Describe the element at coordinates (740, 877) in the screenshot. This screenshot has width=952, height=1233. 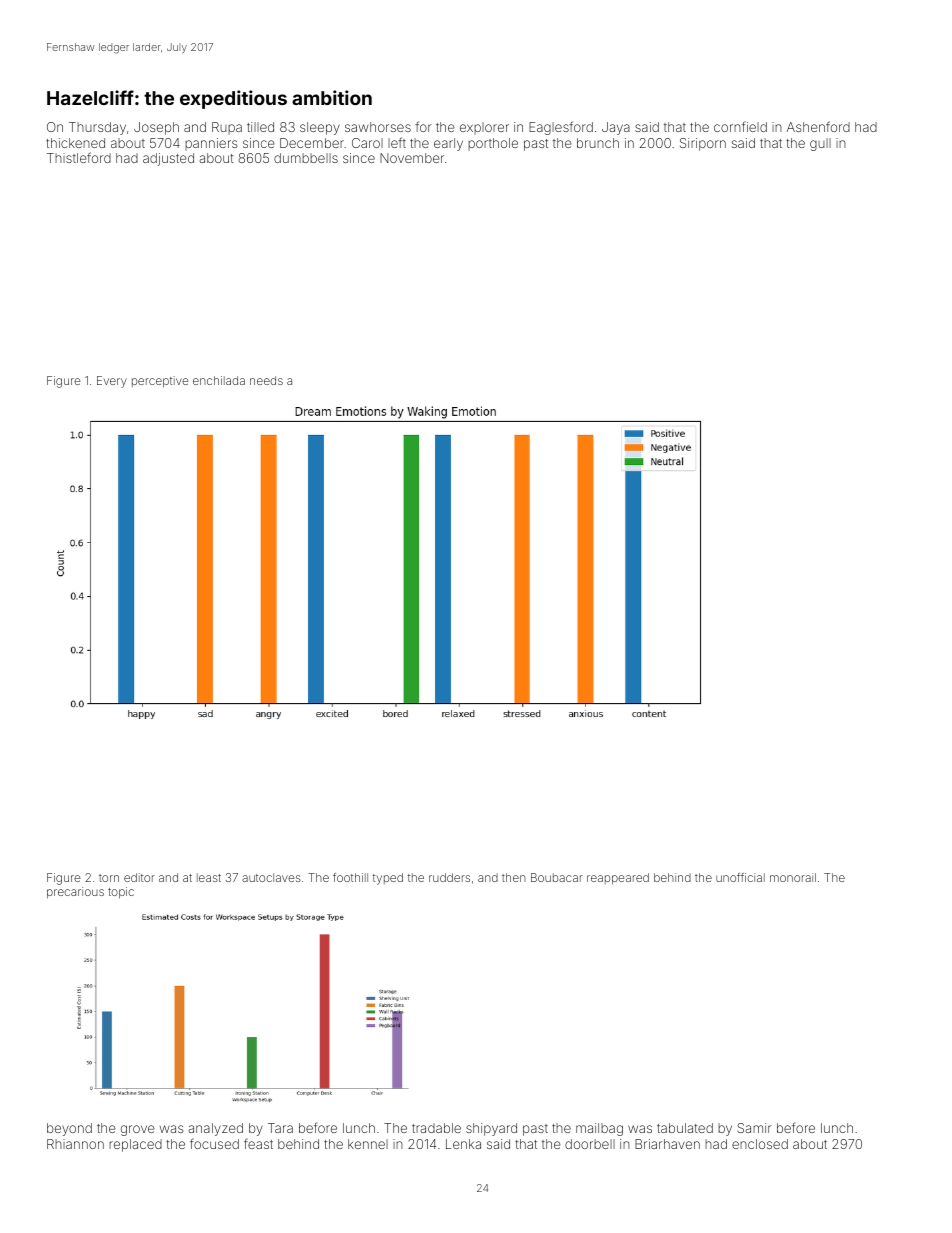
I see `unofficial` at that location.
